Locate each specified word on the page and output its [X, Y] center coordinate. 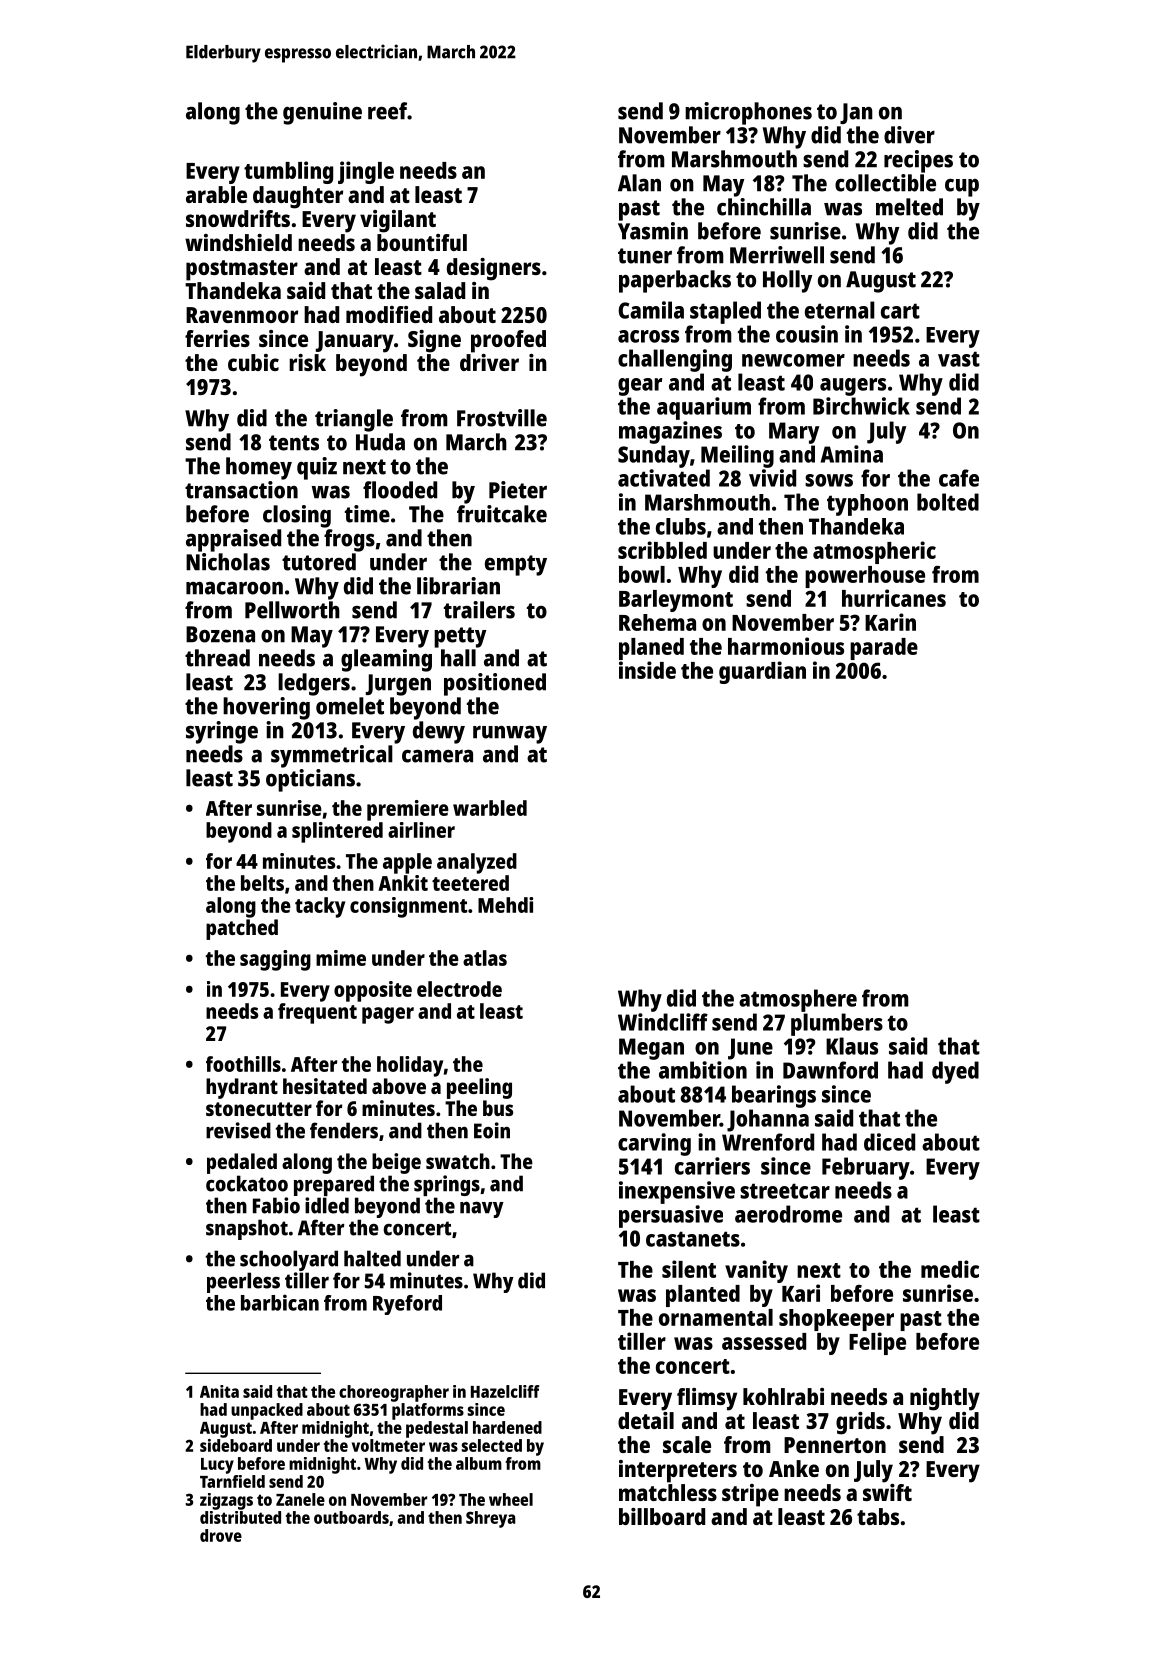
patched [242, 929]
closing [297, 516]
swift [887, 1492]
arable [216, 194]
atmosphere [798, 1000]
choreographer [394, 1393]
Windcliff [663, 1022]
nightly [945, 1399]
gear [640, 387]
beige [396, 1163]
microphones [748, 113]
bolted [948, 502]
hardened [507, 1427]
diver [909, 135]
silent [689, 1269]
